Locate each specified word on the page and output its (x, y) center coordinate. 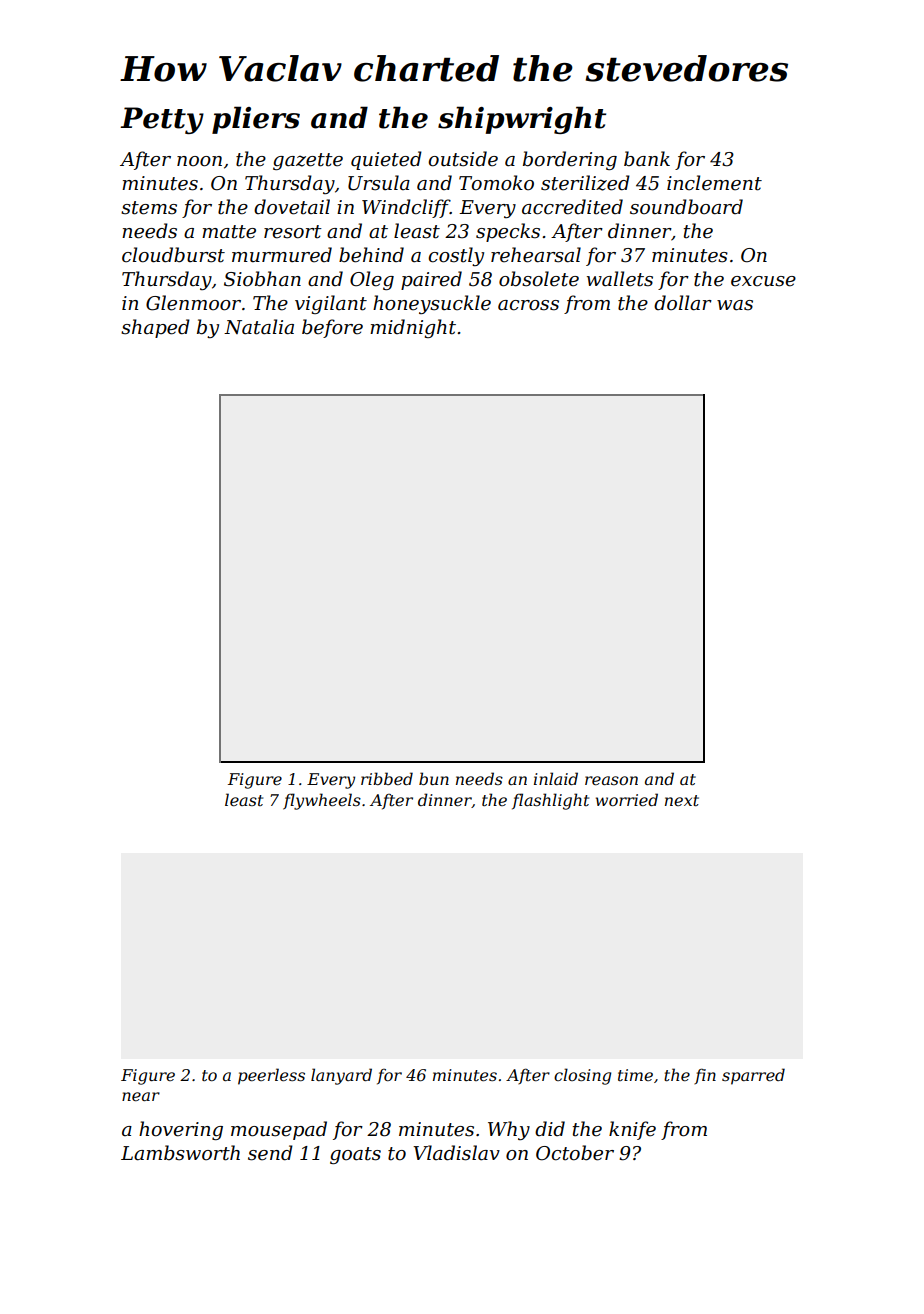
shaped (155, 328)
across (528, 305)
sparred (753, 1076)
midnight (413, 328)
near (141, 1096)
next (682, 800)
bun (434, 778)
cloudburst (173, 255)
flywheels (322, 801)
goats (355, 1155)
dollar (683, 303)
